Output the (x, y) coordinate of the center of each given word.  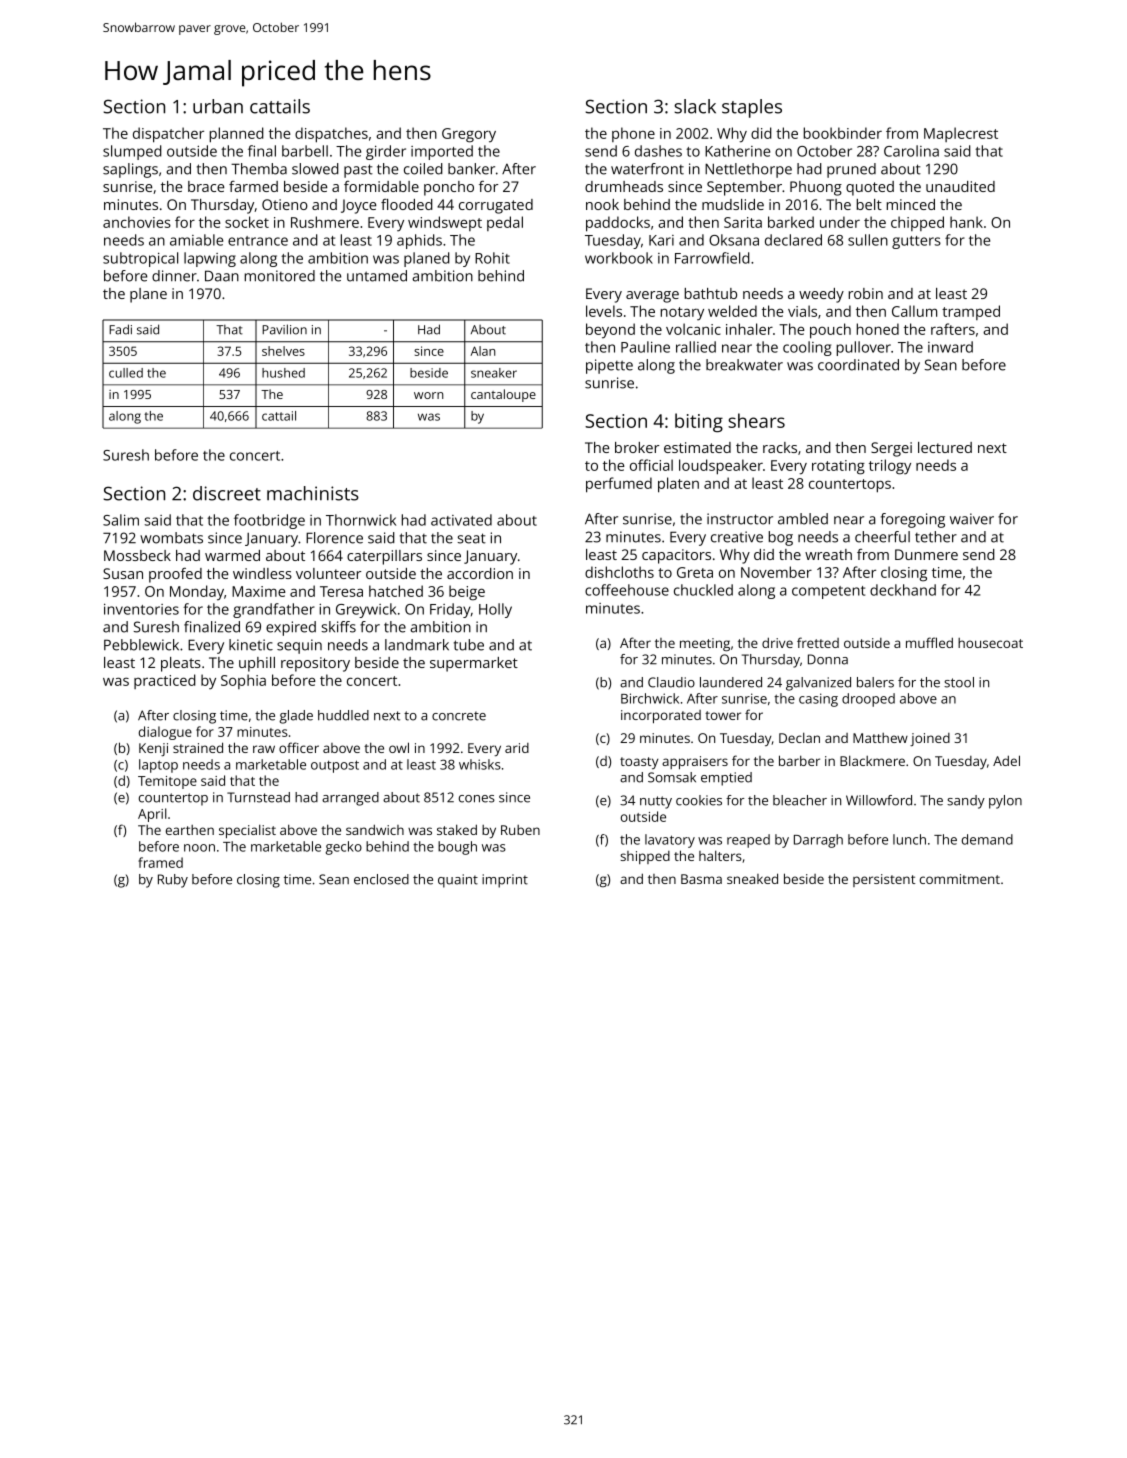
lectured (945, 447)
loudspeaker (721, 467)
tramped (971, 312)
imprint (505, 881)
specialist (247, 831)
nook (602, 204)
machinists (313, 493)
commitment (960, 879)
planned (237, 135)
